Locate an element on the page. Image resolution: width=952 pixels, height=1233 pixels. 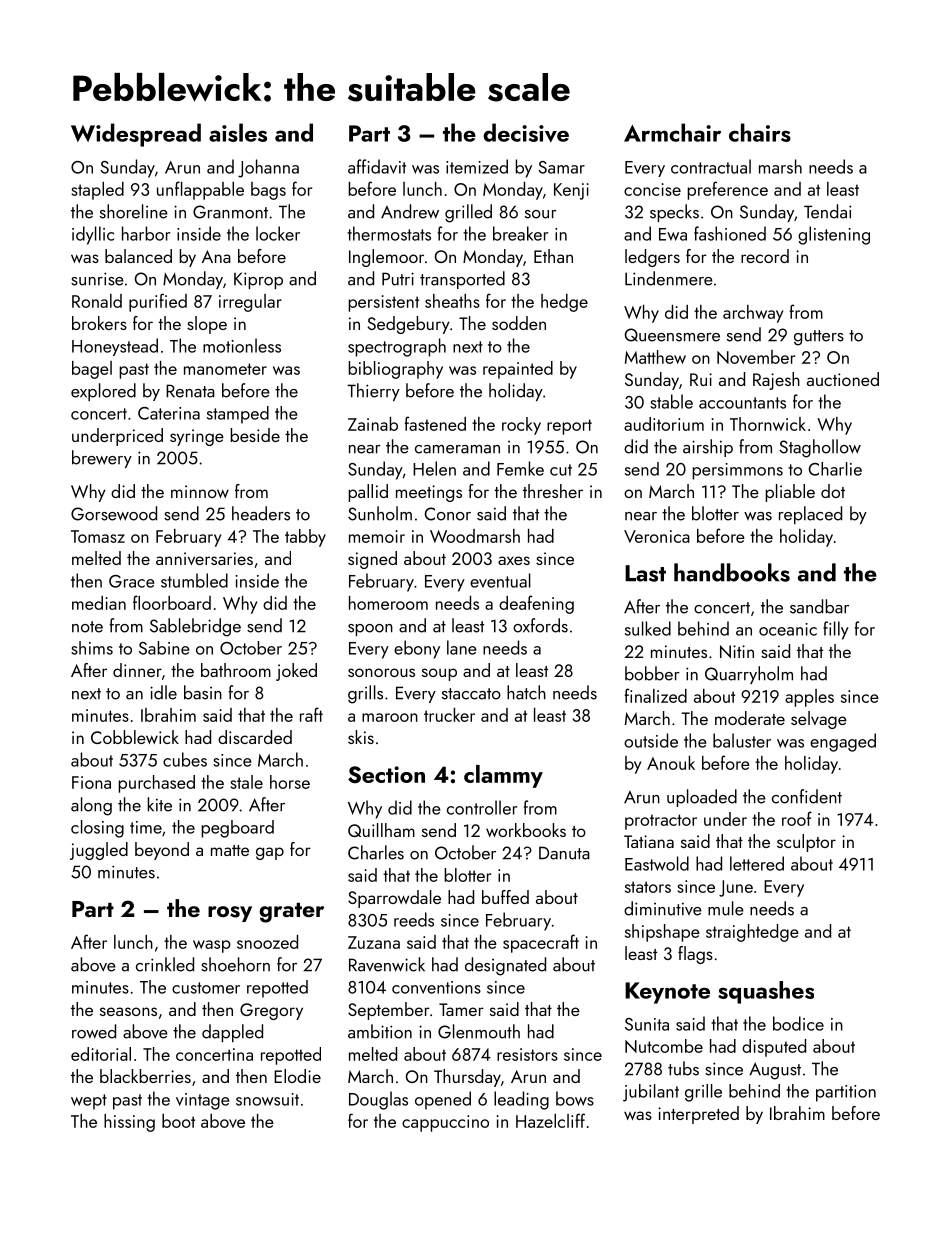
wept is located at coordinates (89, 1102).
